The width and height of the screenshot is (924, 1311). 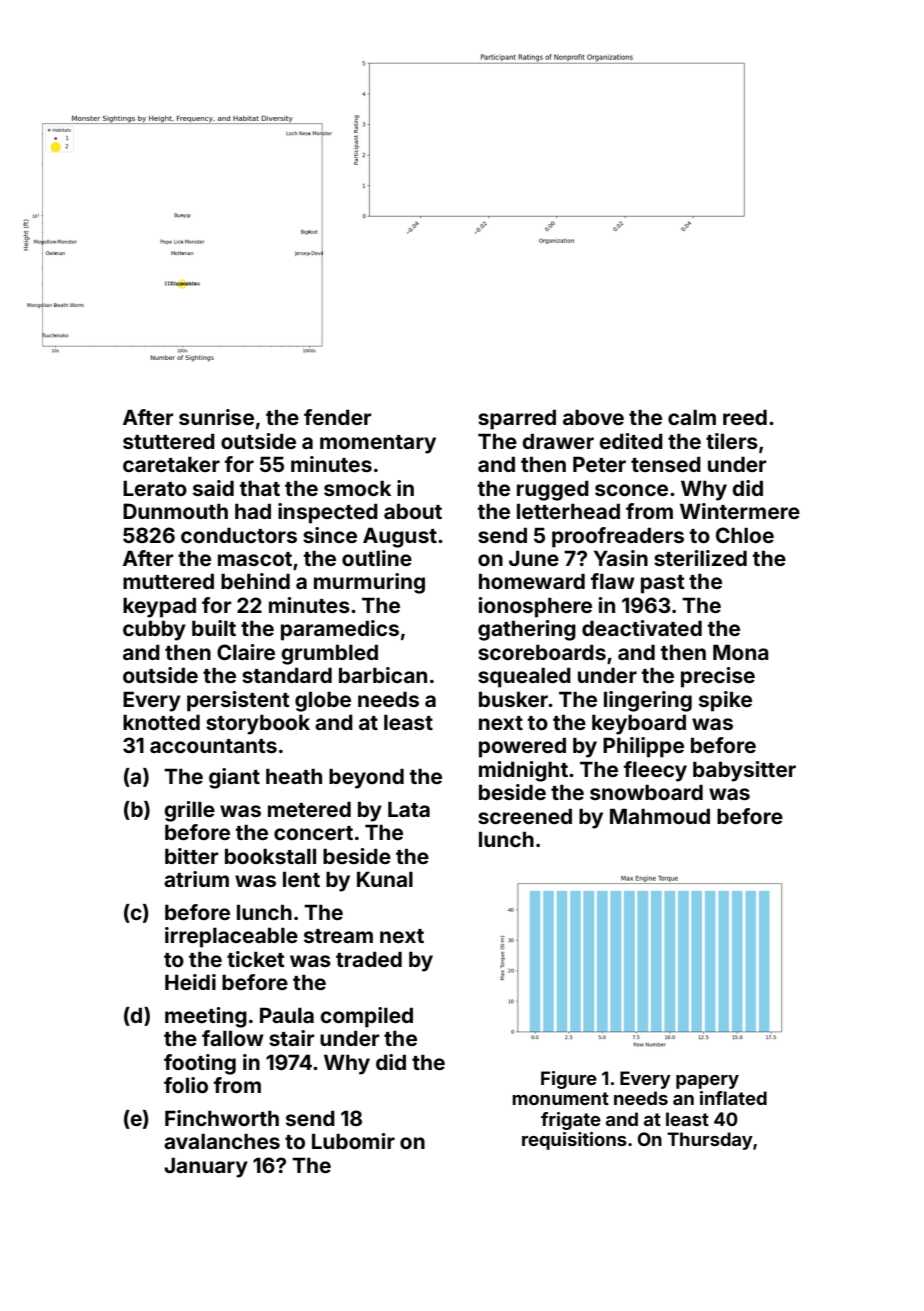 I want to click on avalanches, so click(x=222, y=1141).
